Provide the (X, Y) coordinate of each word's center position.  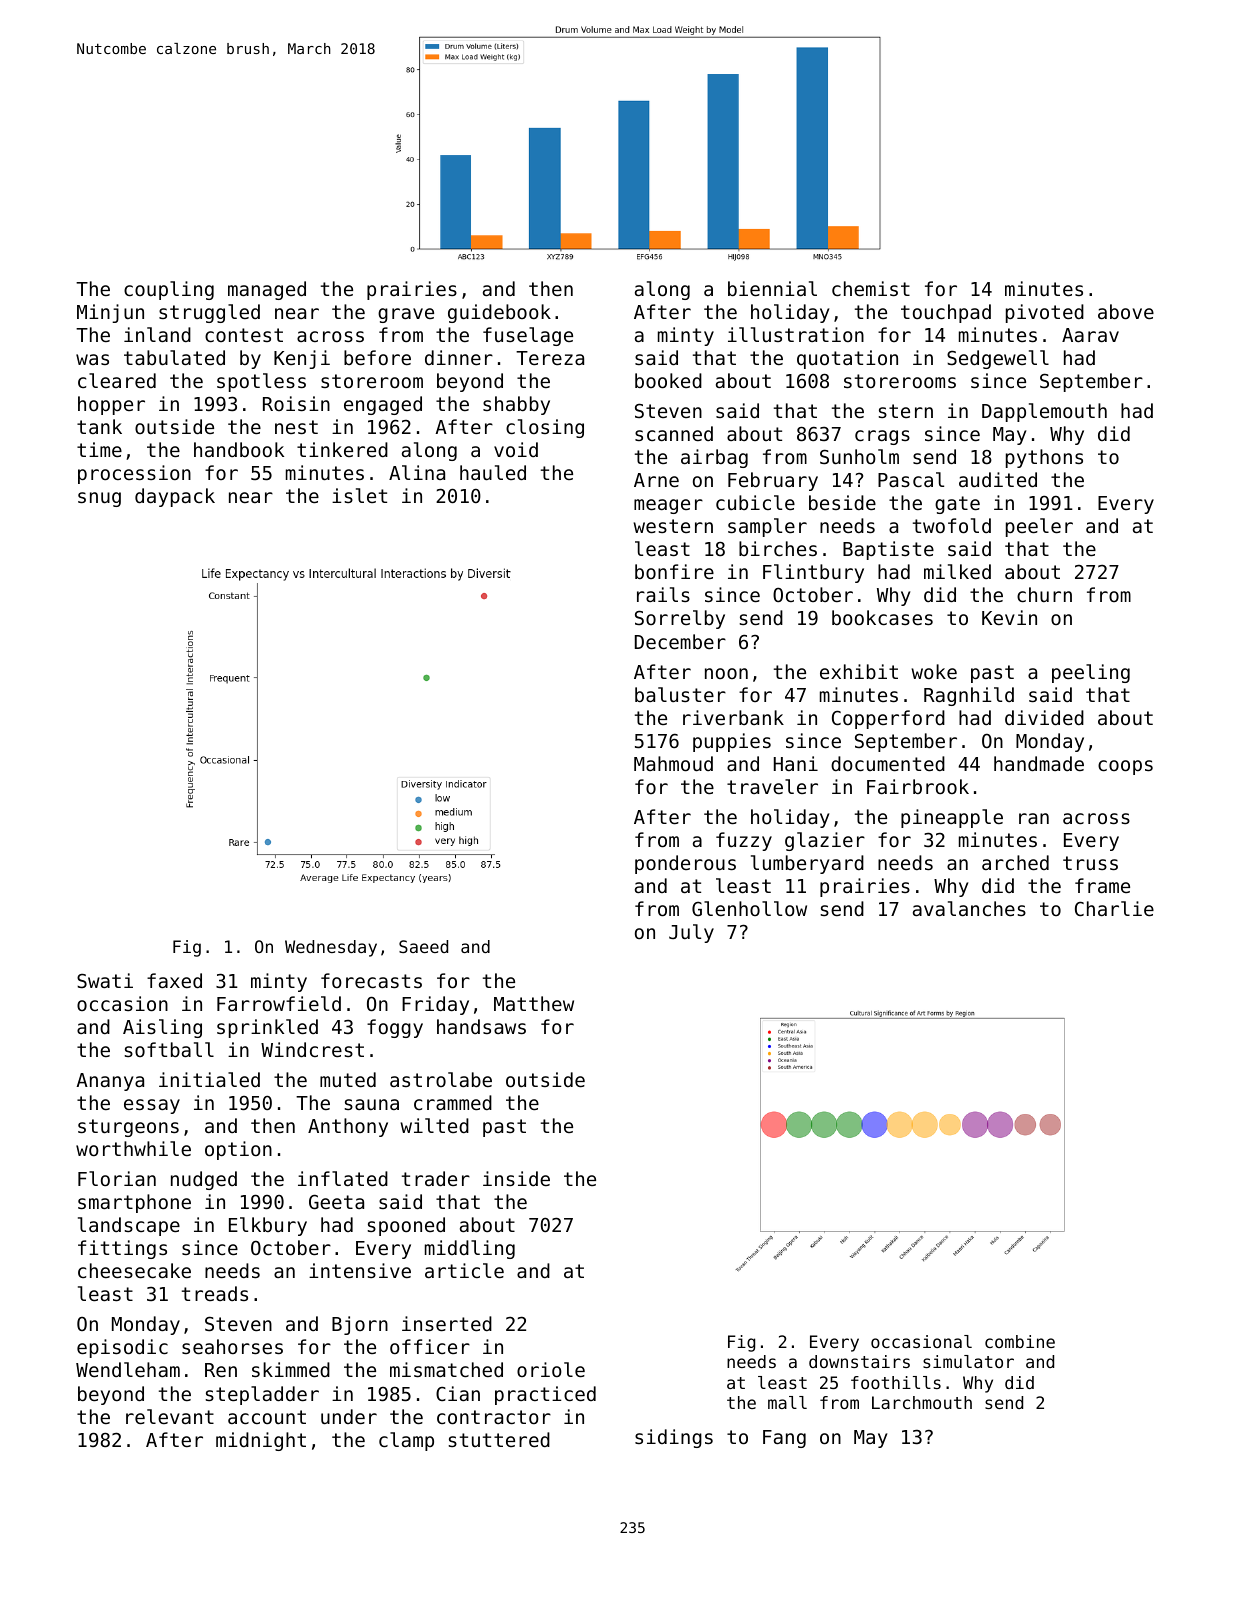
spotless (261, 382)
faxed (174, 980)
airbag (714, 458)
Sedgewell (998, 359)
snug (99, 499)
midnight (261, 1441)
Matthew (534, 1003)
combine (1020, 1341)
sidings (674, 1438)
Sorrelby (680, 619)
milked (957, 571)
